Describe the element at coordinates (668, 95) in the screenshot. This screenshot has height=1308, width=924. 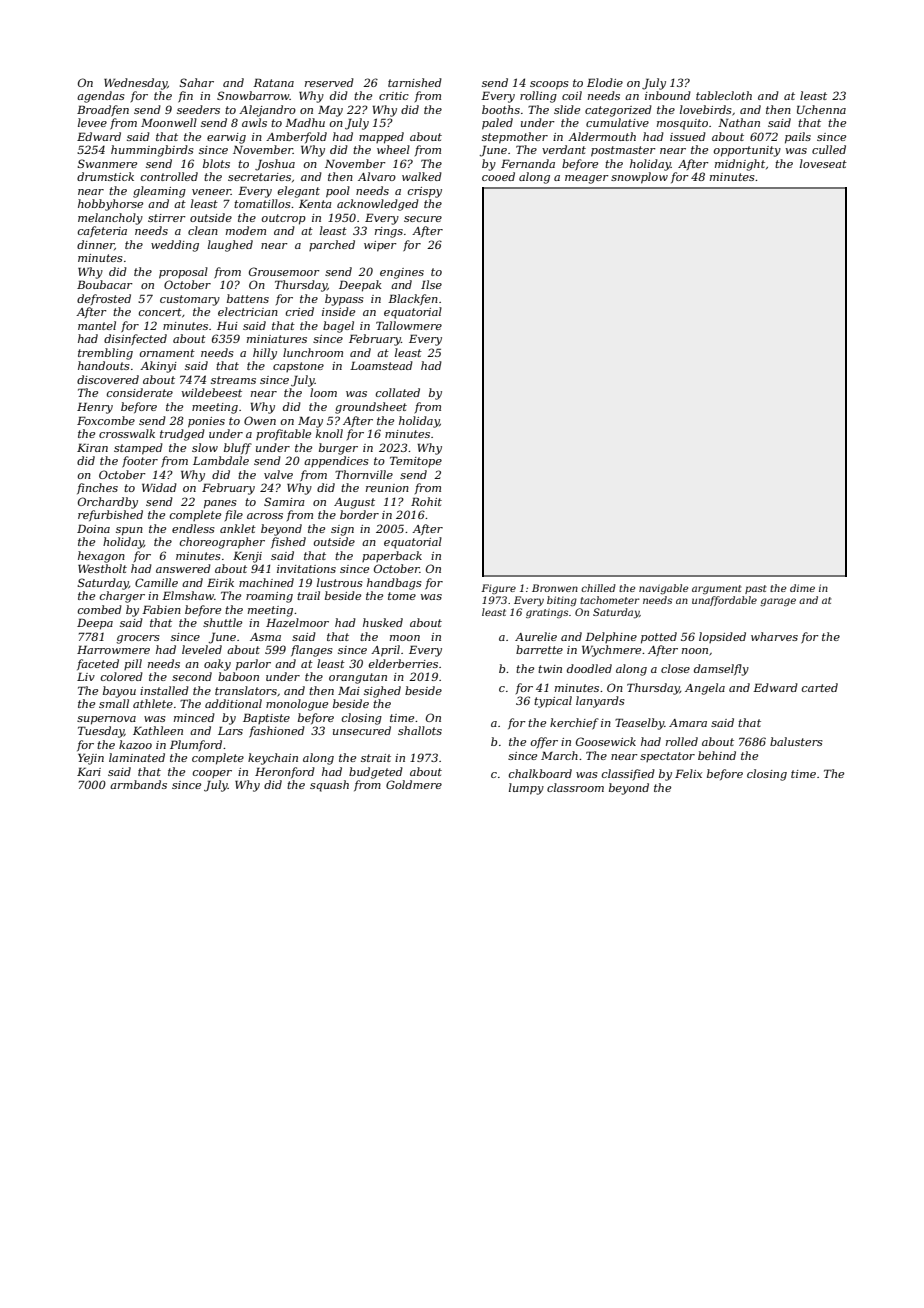
I see `inbound` at that location.
